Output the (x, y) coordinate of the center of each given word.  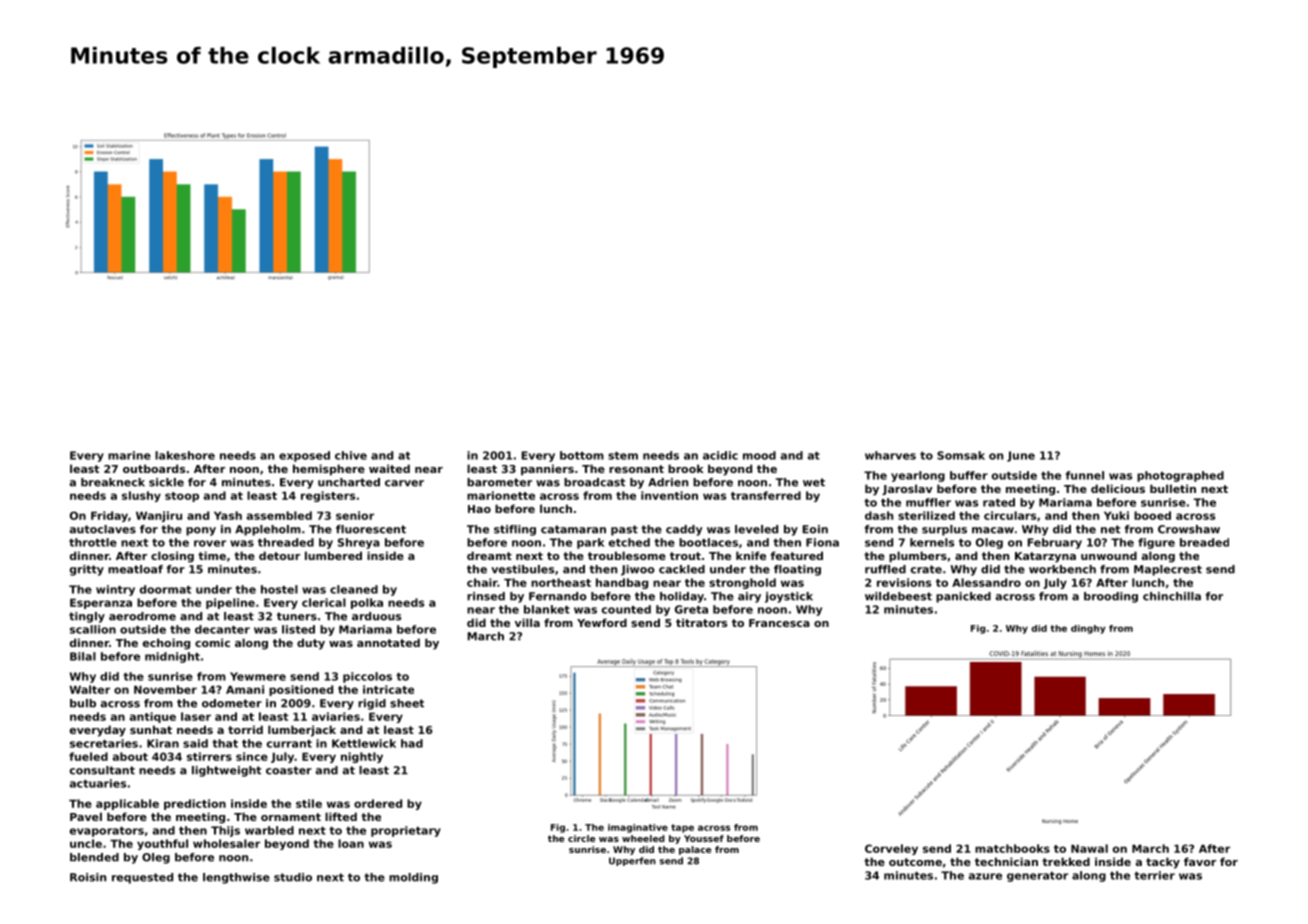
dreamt (489, 555)
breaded (1204, 542)
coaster (289, 770)
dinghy (1088, 629)
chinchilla (1172, 596)
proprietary (406, 831)
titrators (701, 622)
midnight (172, 657)
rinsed (486, 596)
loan (351, 843)
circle (581, 838)
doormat (165, 589)
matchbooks (1012, 848)
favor (1200, 861)
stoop (182, 497)
